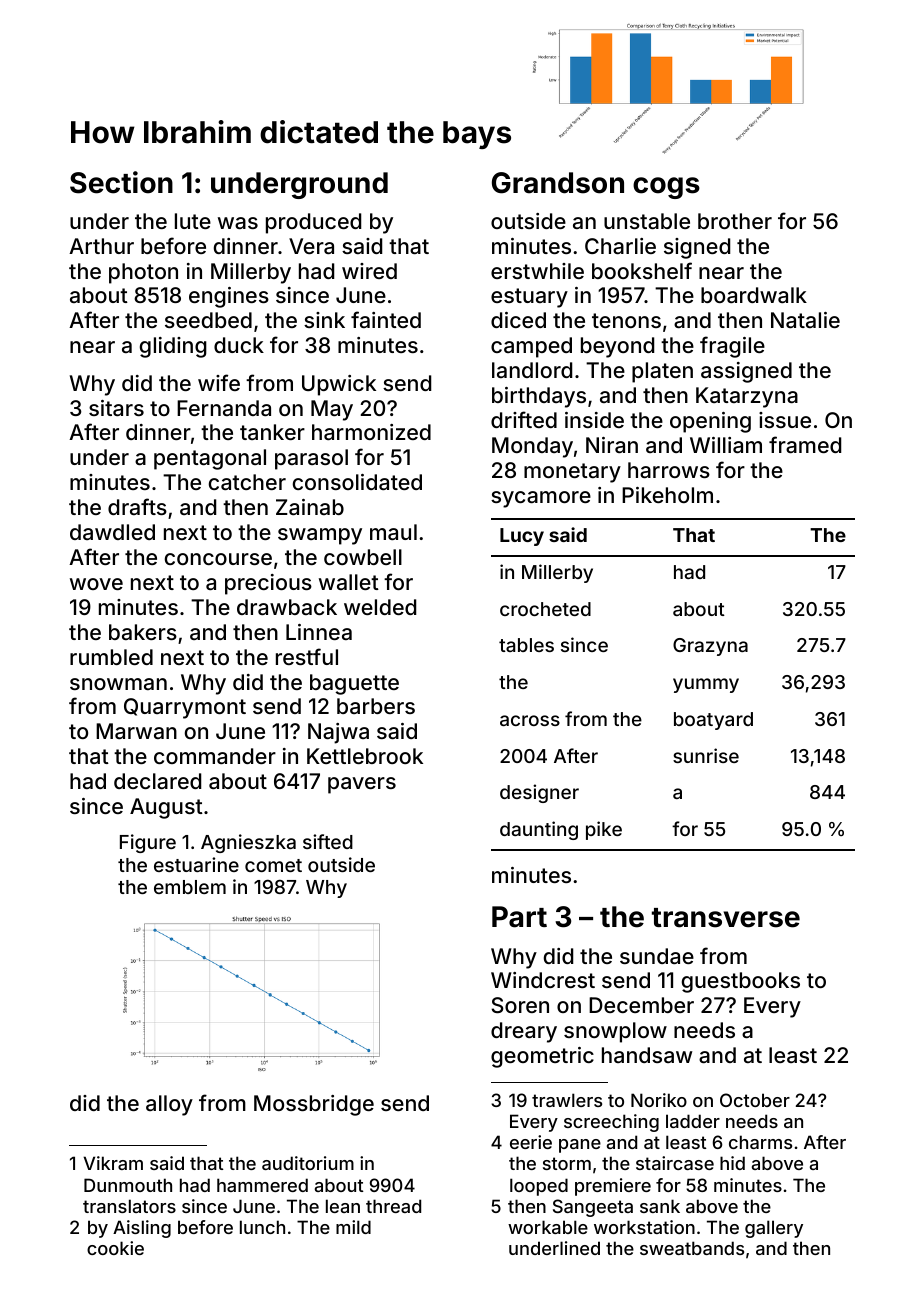  Describe the element at coordinates (143, 273) in the page. I see `photon` at that location.
